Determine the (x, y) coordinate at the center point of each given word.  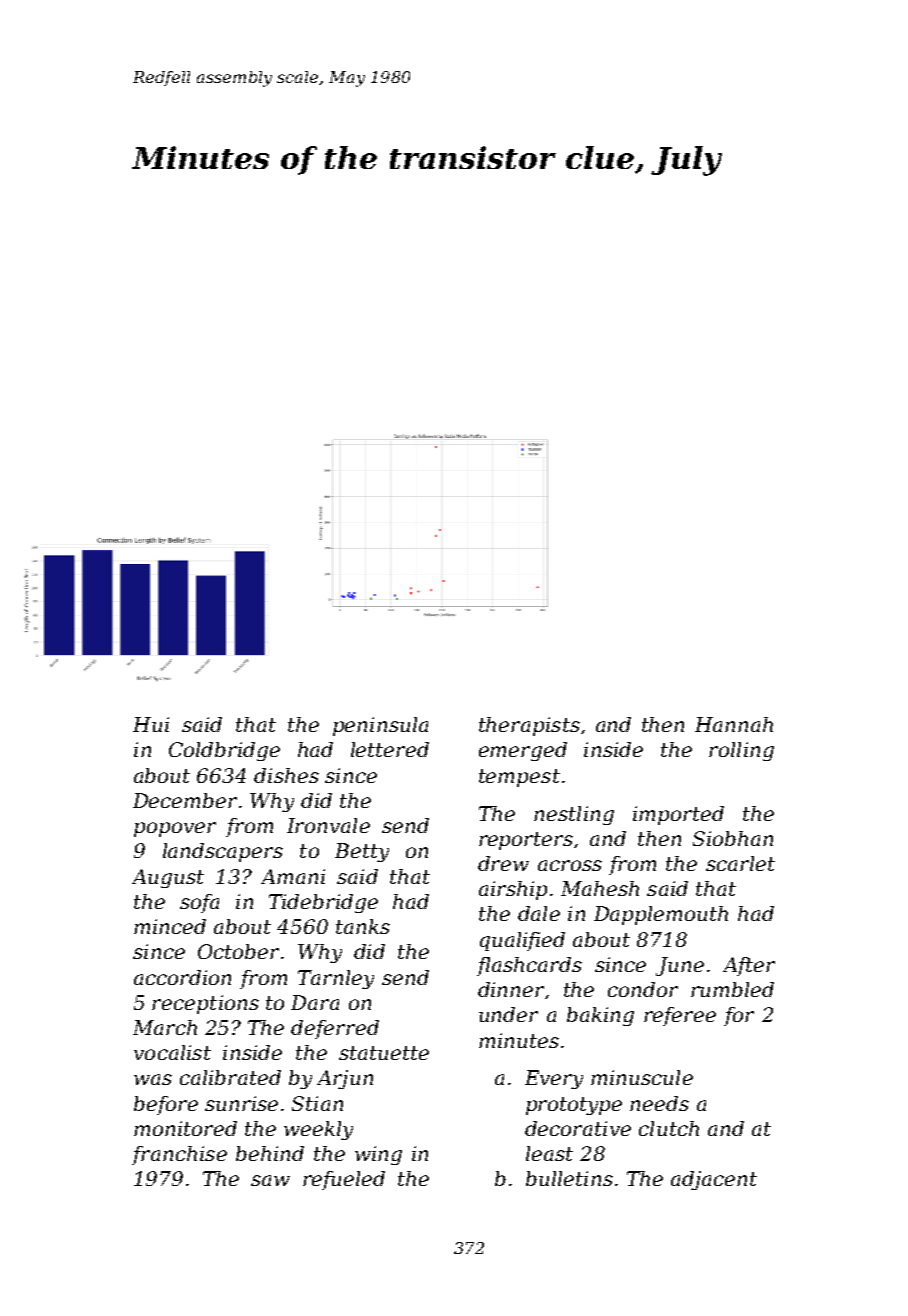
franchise (179, 1155)
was (153, 1079)
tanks (363, 926)
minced (170, 926)
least (549, 1153)
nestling (574, 815)
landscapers (223, 852)
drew (503, 863)
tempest (519, 778)
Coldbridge (224, 751)
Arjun (345, 1079)
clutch (669, 1128)
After (749, 966)
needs (659, 1103)
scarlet (740, 863)
